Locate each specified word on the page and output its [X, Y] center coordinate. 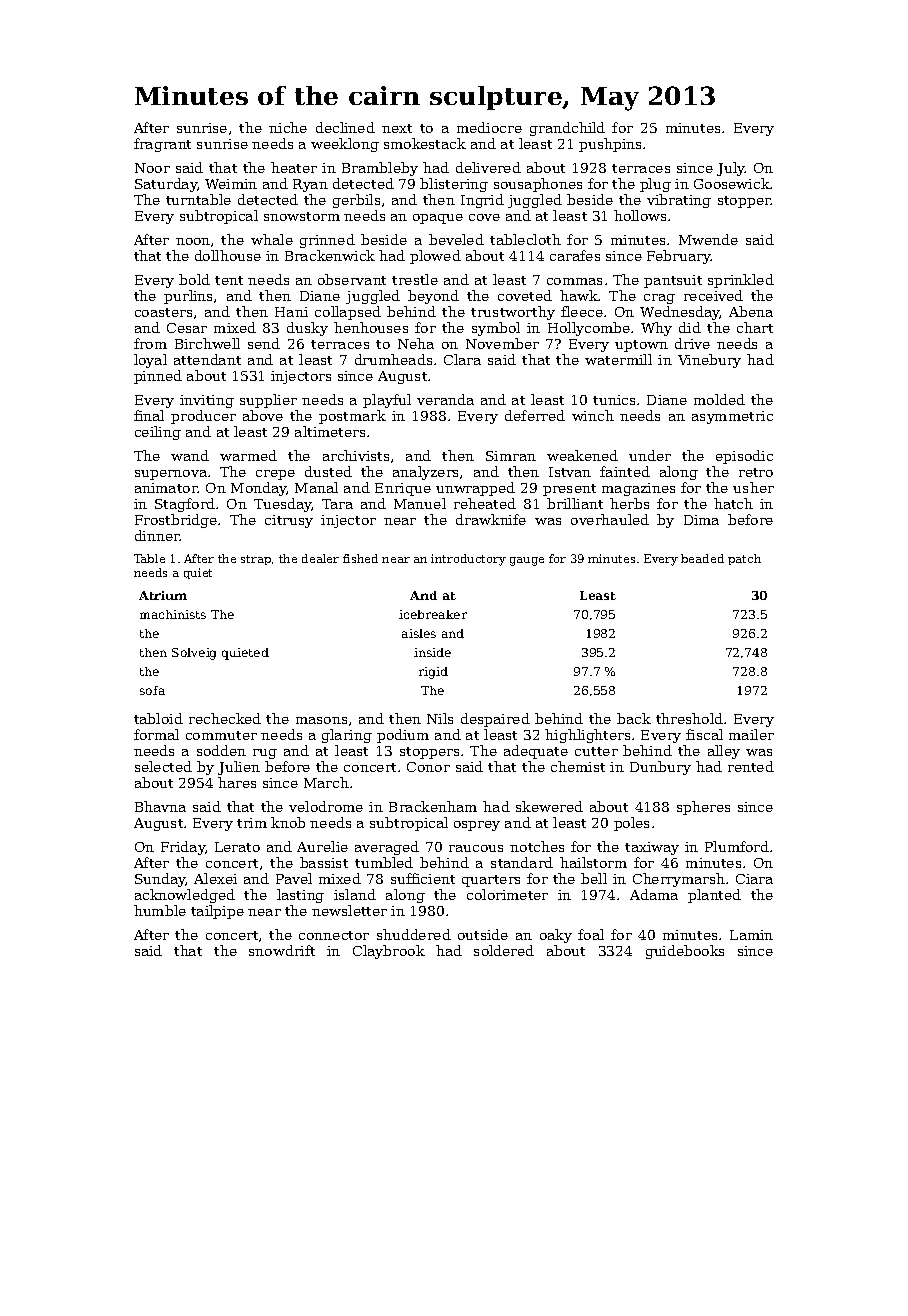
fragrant [162, 145]
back [634, 718]
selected [163, 766]
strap [256, 560]
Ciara [754, 879]
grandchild [567, 129]
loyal [150, 361]
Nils [440, 718]
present [569, 490]
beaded [702, 558]
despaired [495, 720]
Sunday [160, 880]
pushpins [610, 145]
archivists [356, 455]
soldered [504, 950]
